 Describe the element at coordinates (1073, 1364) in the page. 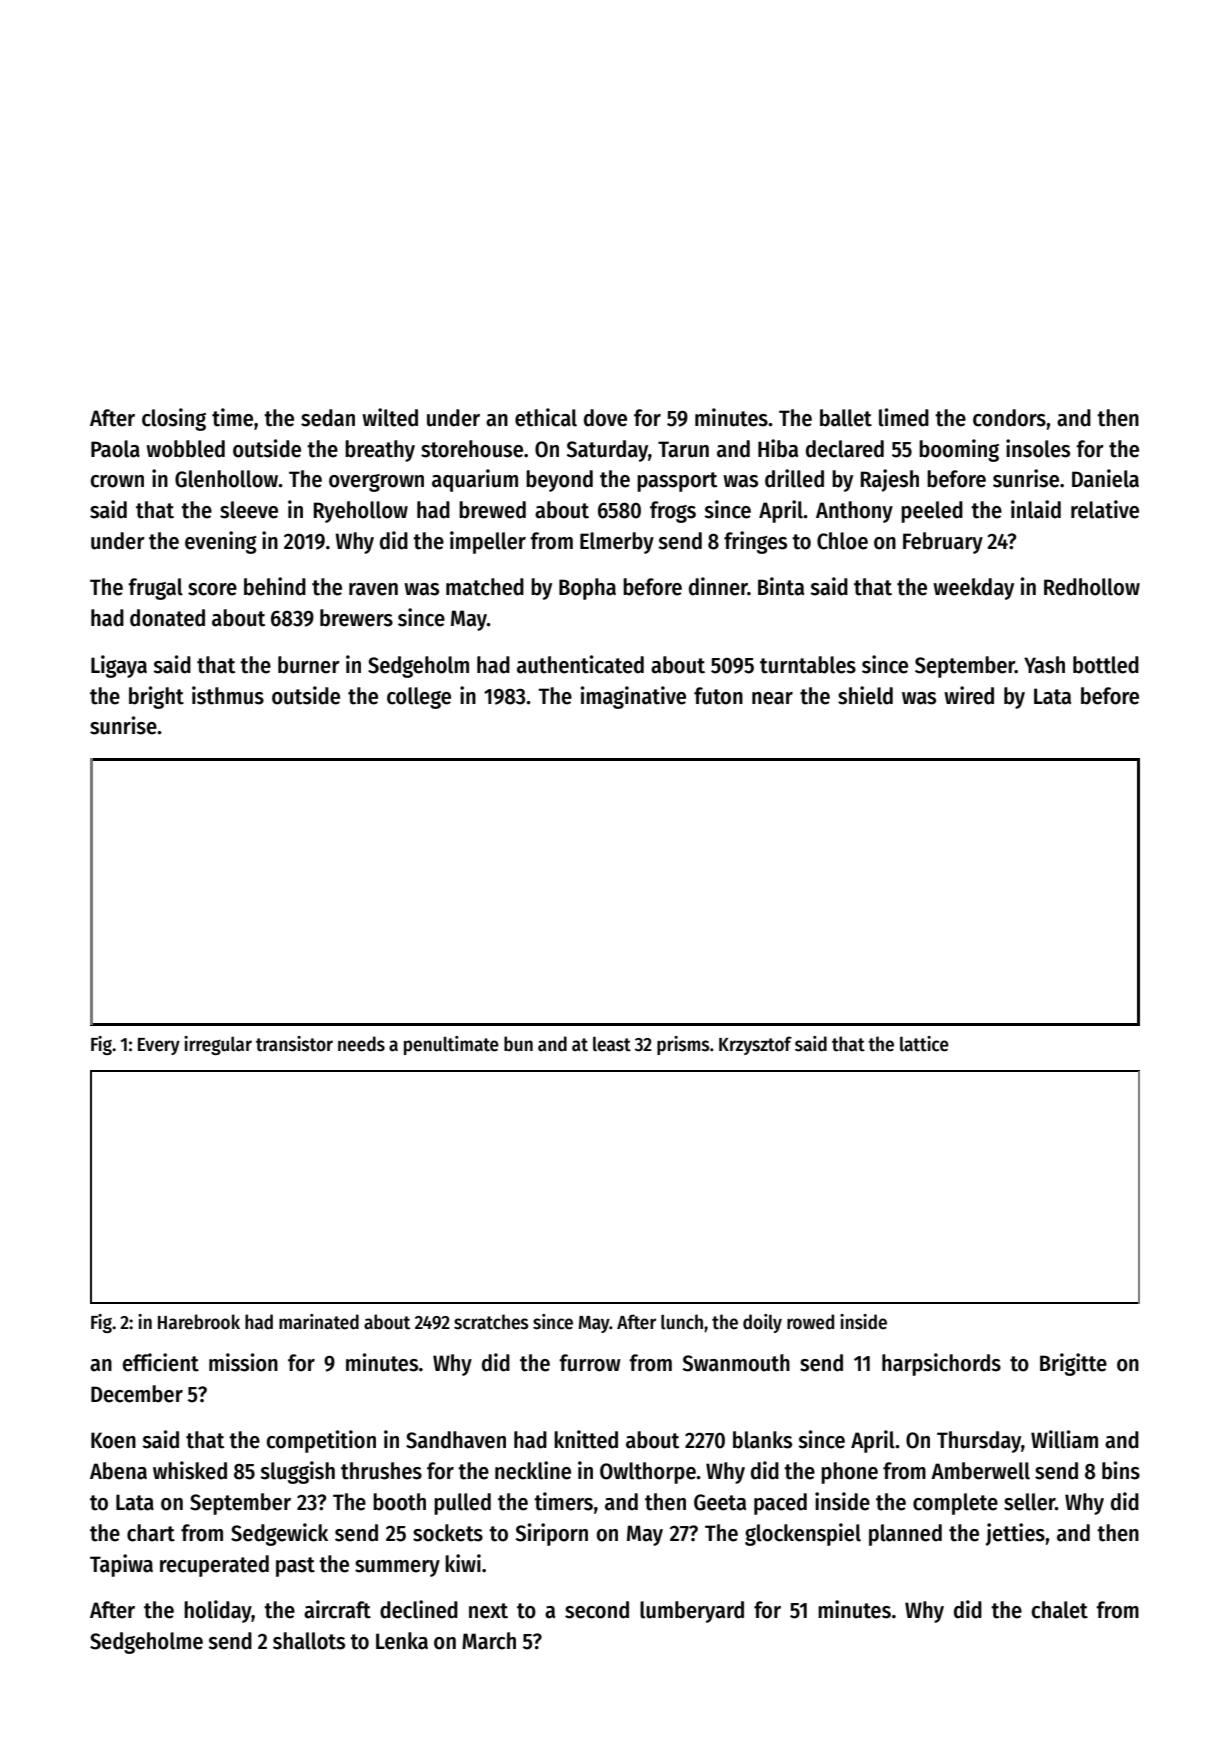

I see `Brigitte` at that location.
